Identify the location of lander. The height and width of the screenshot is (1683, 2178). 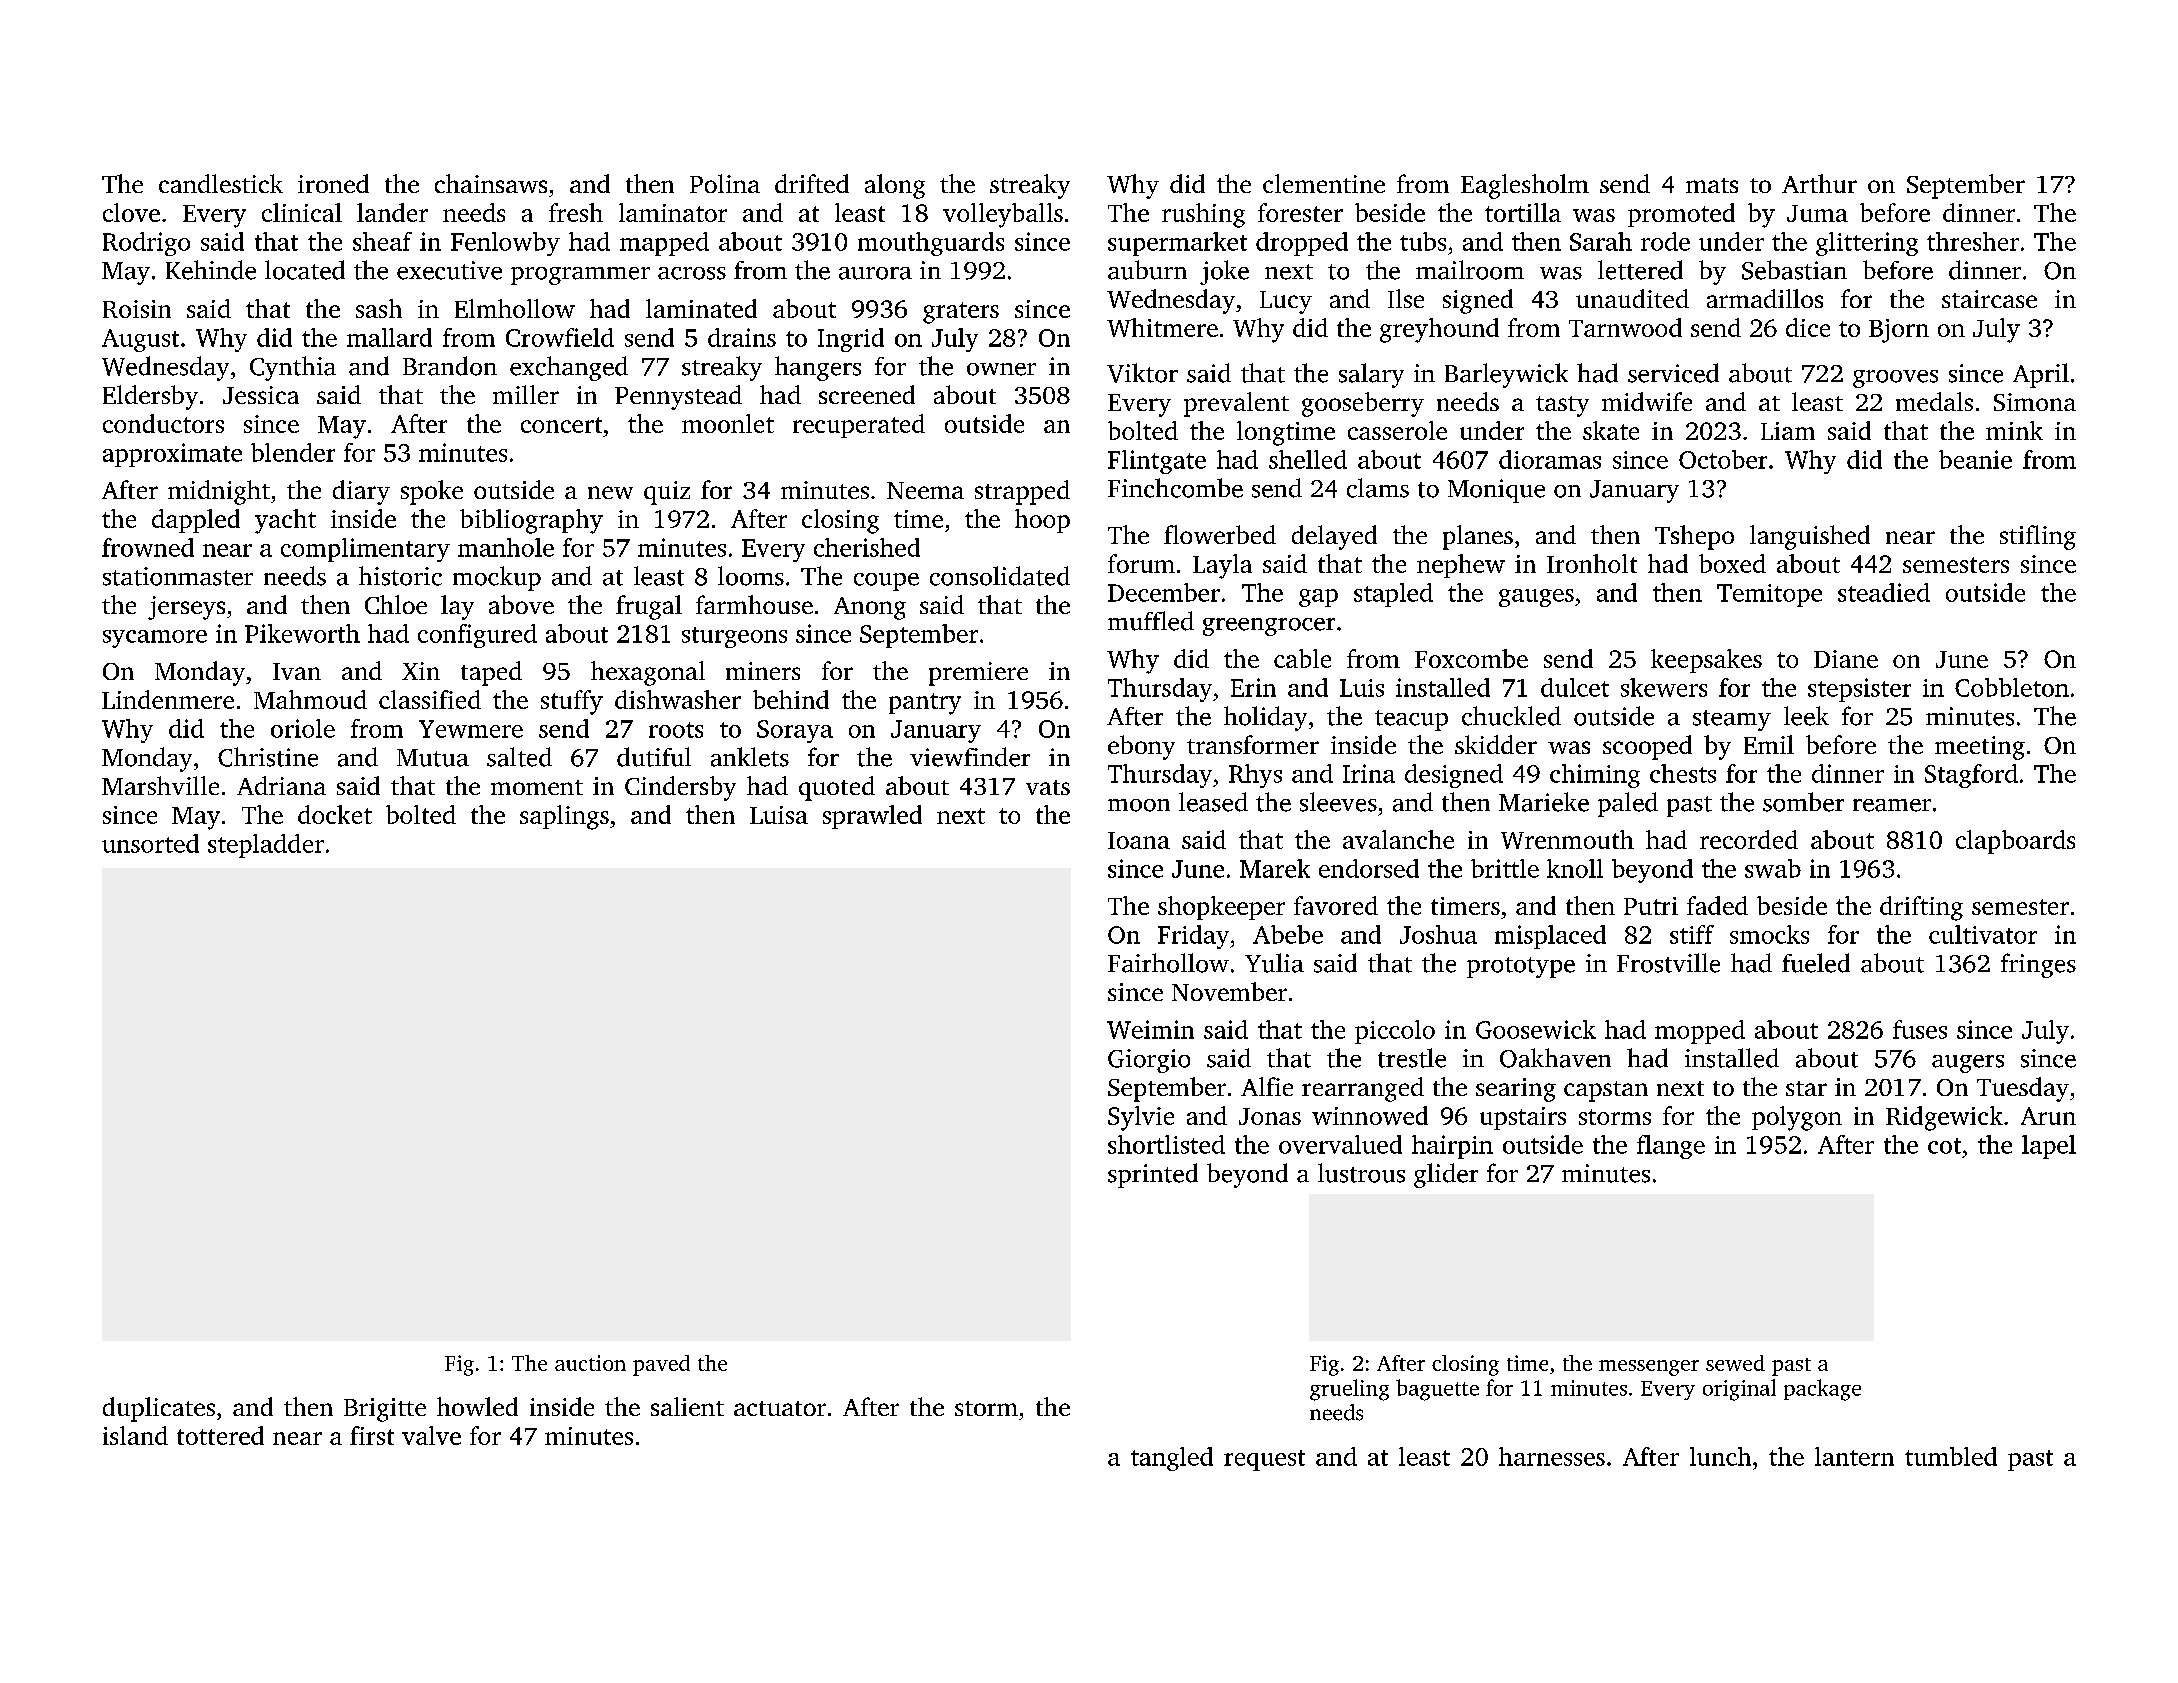
(392, 212).
